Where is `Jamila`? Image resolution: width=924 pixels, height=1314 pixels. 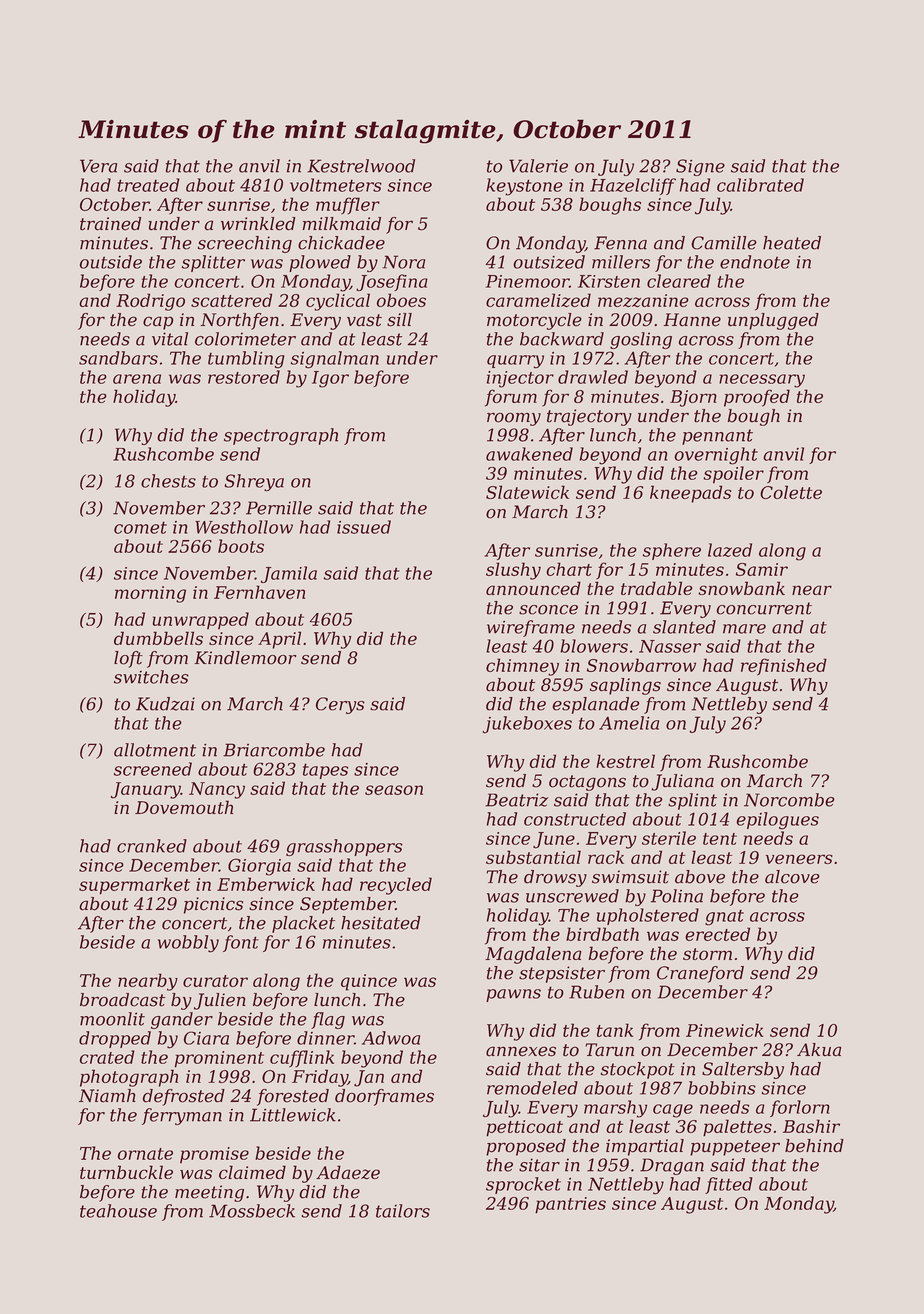
Jamila is located at coordinates (289, 574).
